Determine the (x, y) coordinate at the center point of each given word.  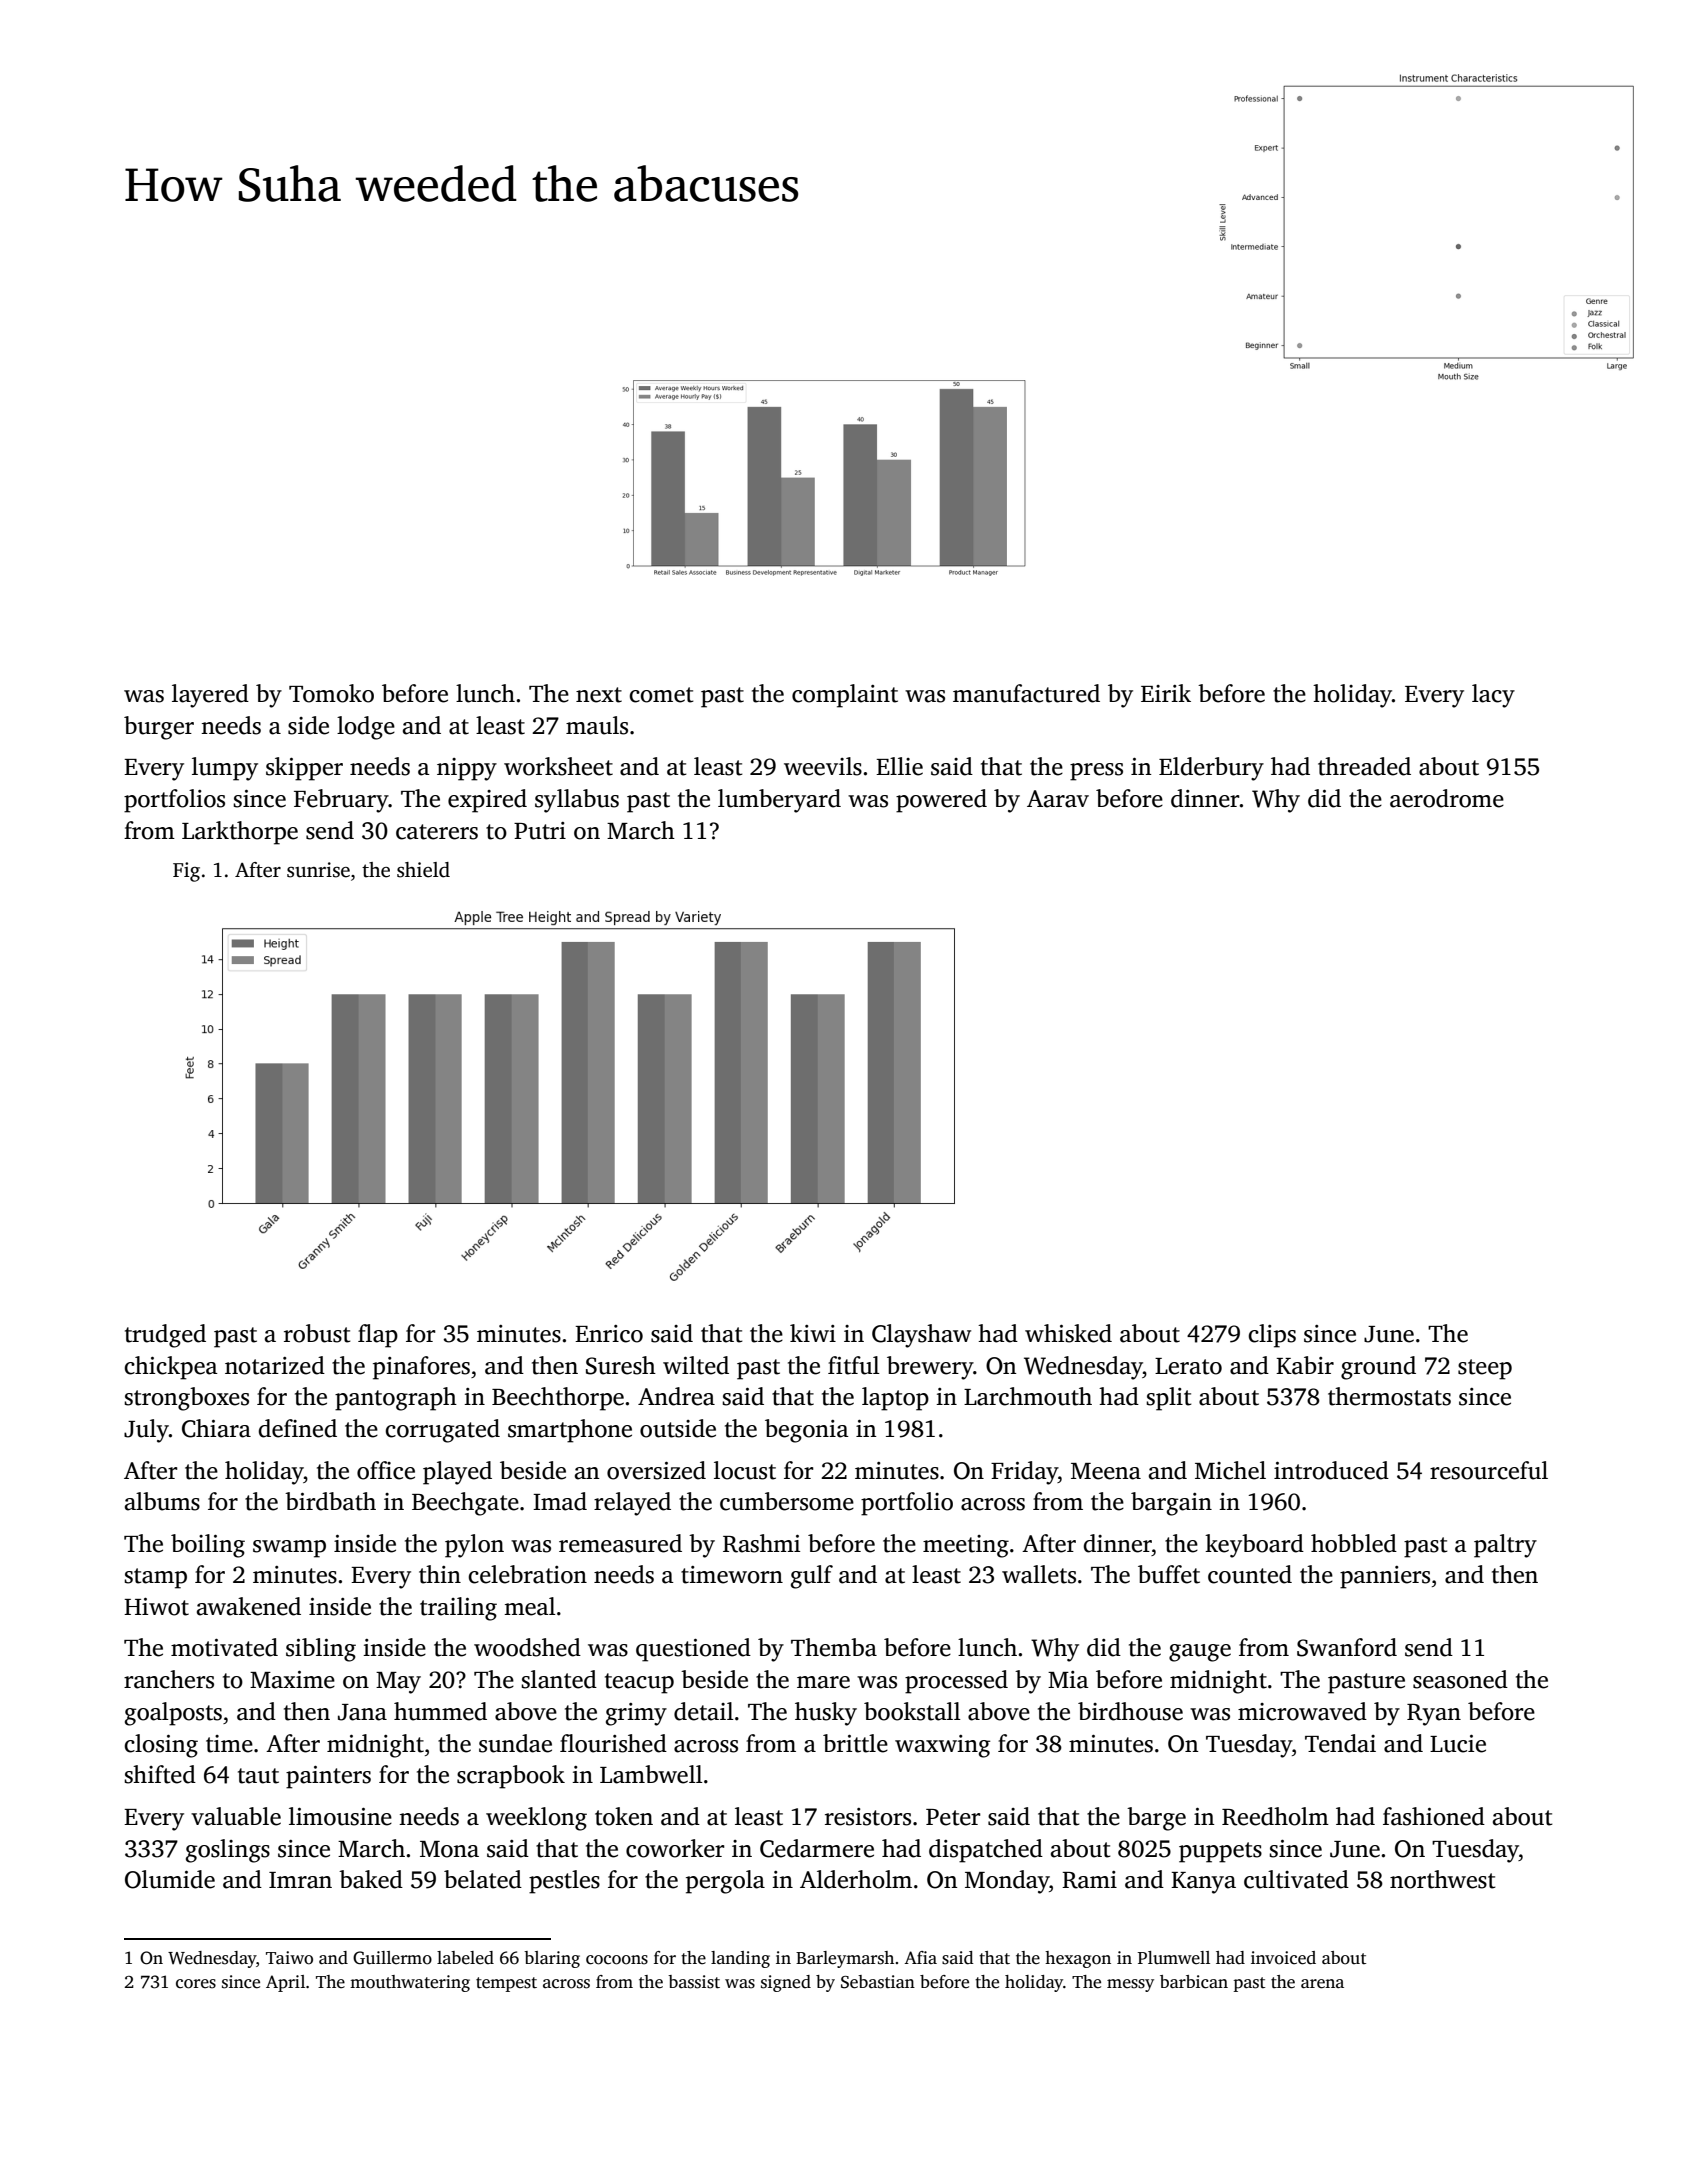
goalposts (173, 1714)
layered (210, 696)
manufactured (1026, 693)
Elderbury (1211, 769)
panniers (1385, 1577)
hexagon (1078, 1959)
